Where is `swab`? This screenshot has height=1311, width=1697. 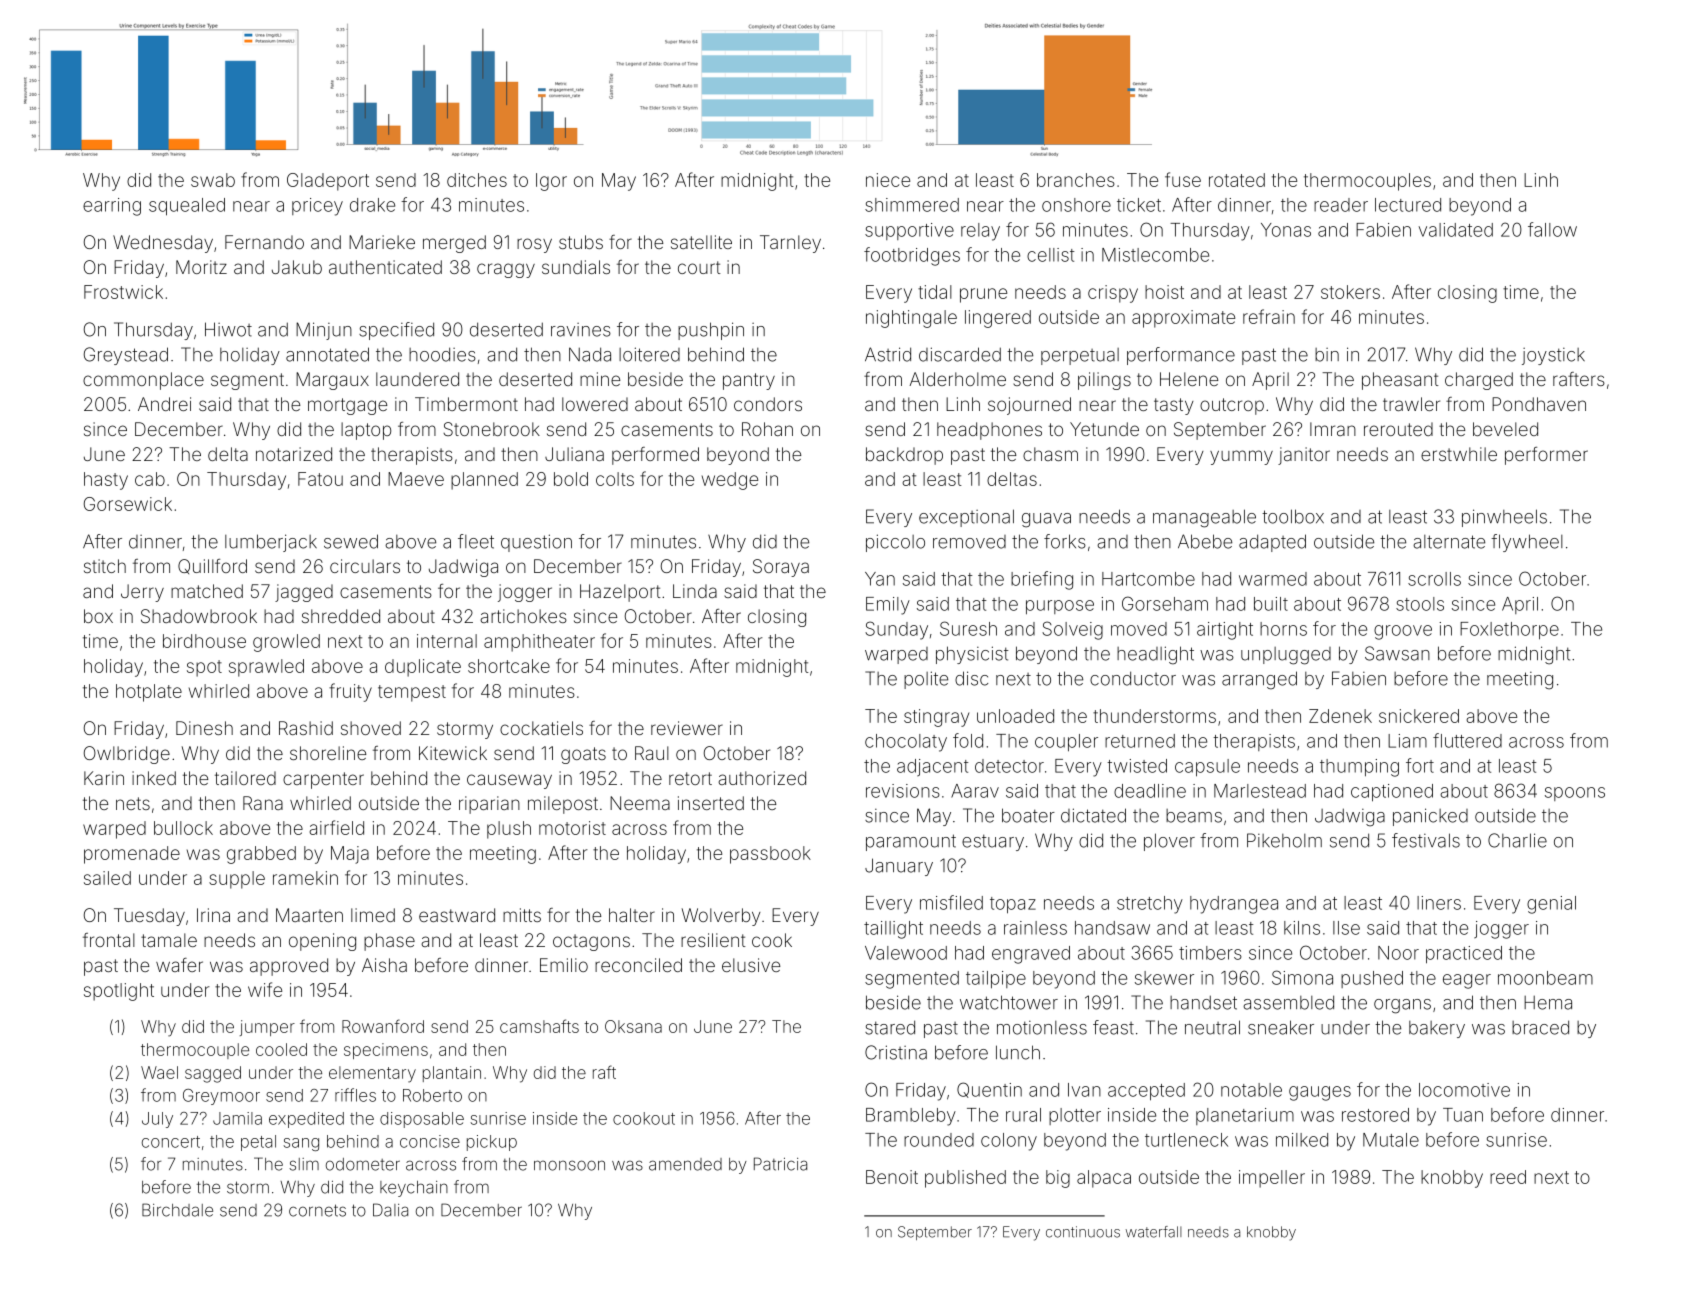
swab is located at coordinates (213, 180).
